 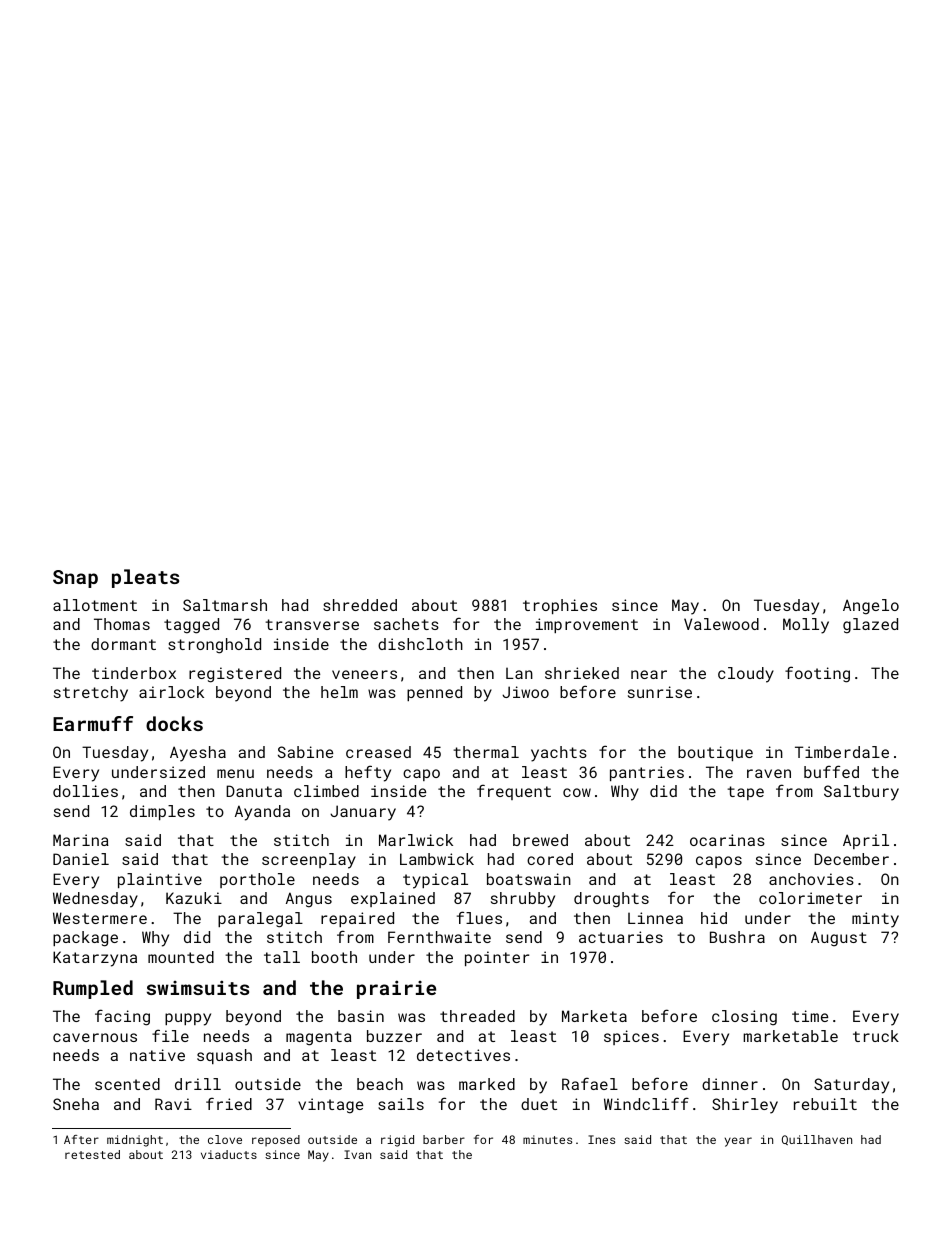 What do you see at coordinates (81, 840) in the screenshot?
I see `Marina` at bounding box center [81, 840].
